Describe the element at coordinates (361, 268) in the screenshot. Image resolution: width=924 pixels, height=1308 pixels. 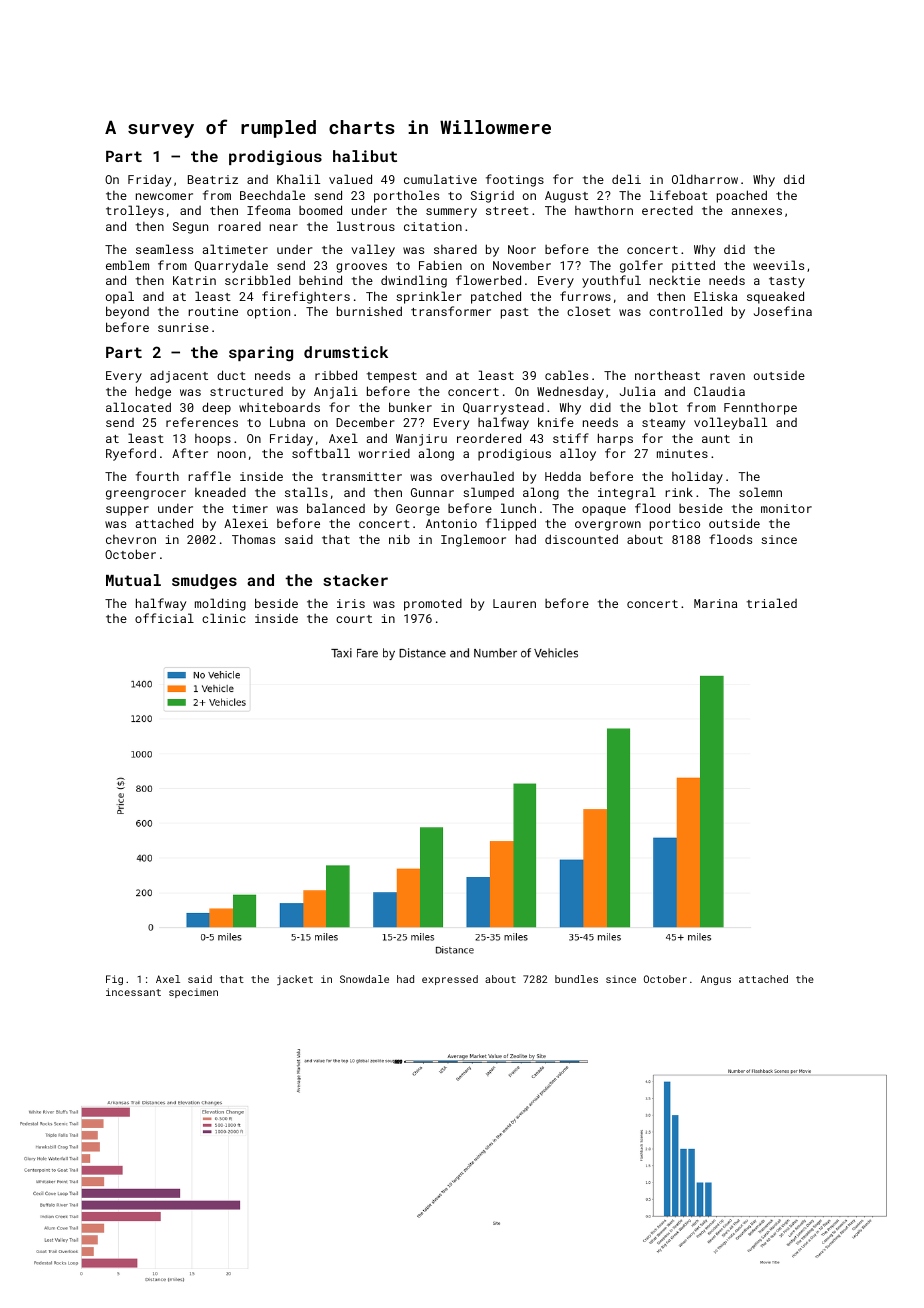
I see `grooves` at that location.
